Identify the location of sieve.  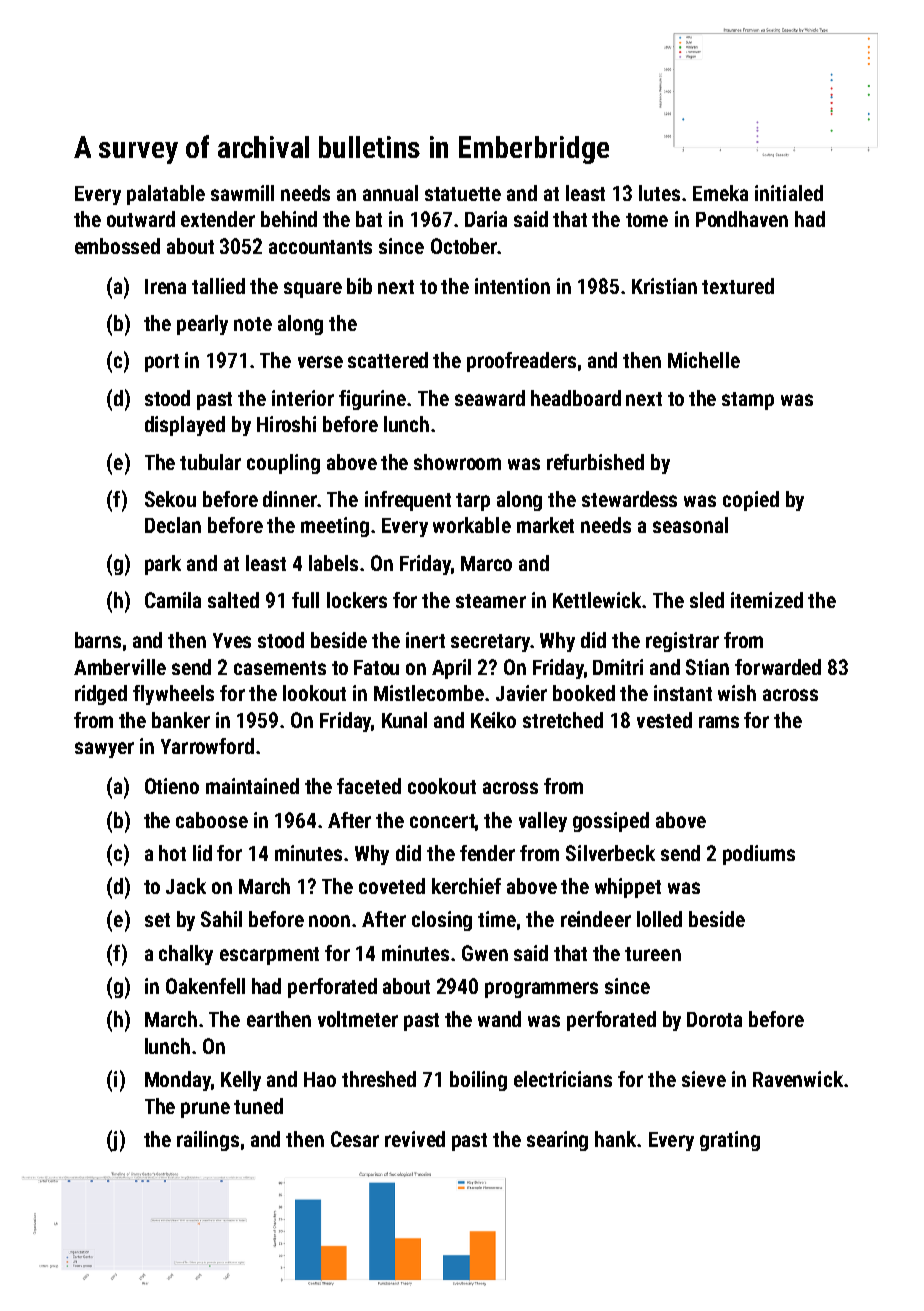
(704, 1079).
